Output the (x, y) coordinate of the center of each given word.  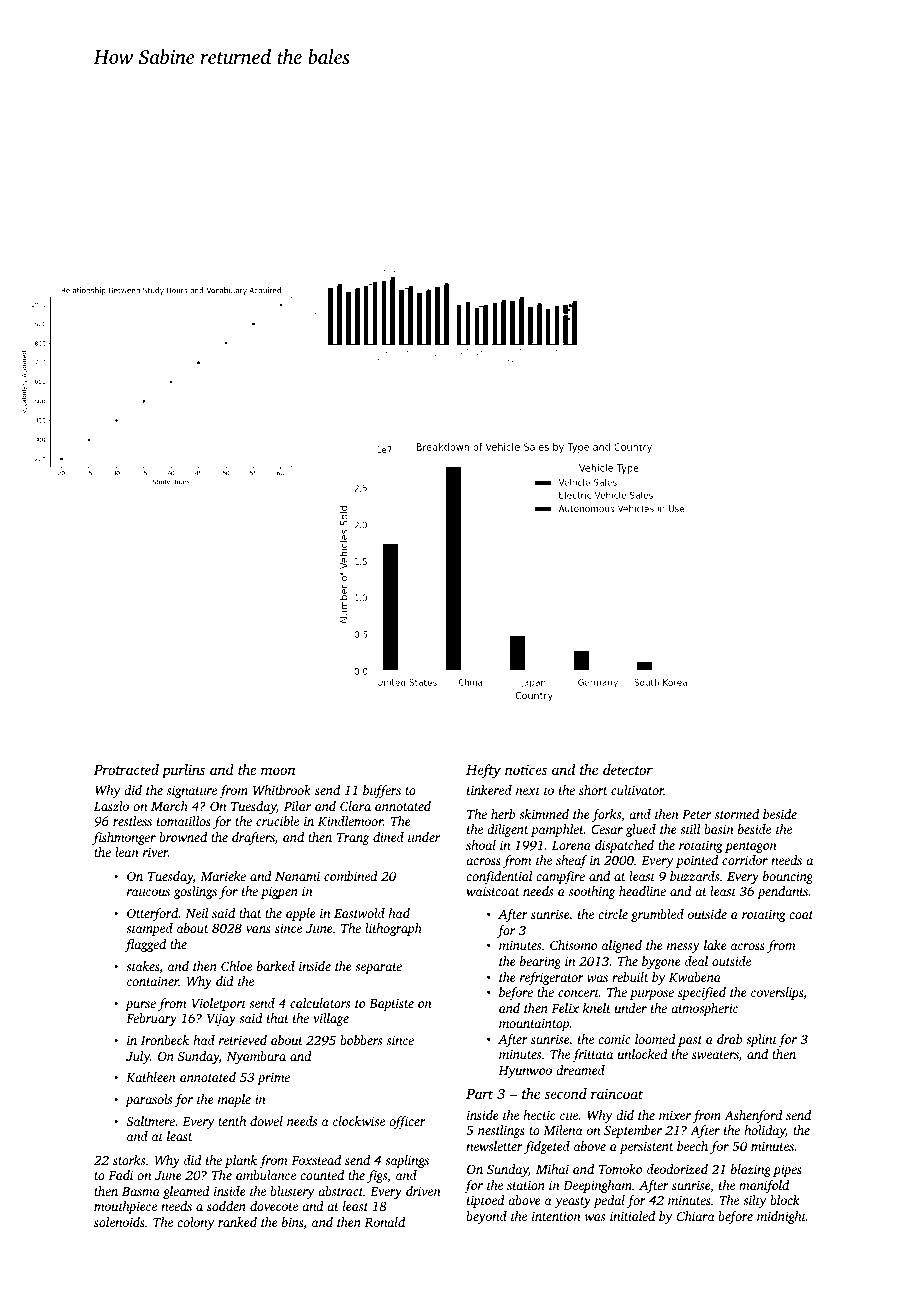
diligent (507, 830)
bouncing (788, 877)
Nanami (297, 876)
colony (195, 1223)
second (566, 1093)
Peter (696, 814)
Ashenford (753, 1116)
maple (234, 1100)
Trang (353, 839)
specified (702, 993)
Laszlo (111, 806)
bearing (540, 962)
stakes (142, 966)
